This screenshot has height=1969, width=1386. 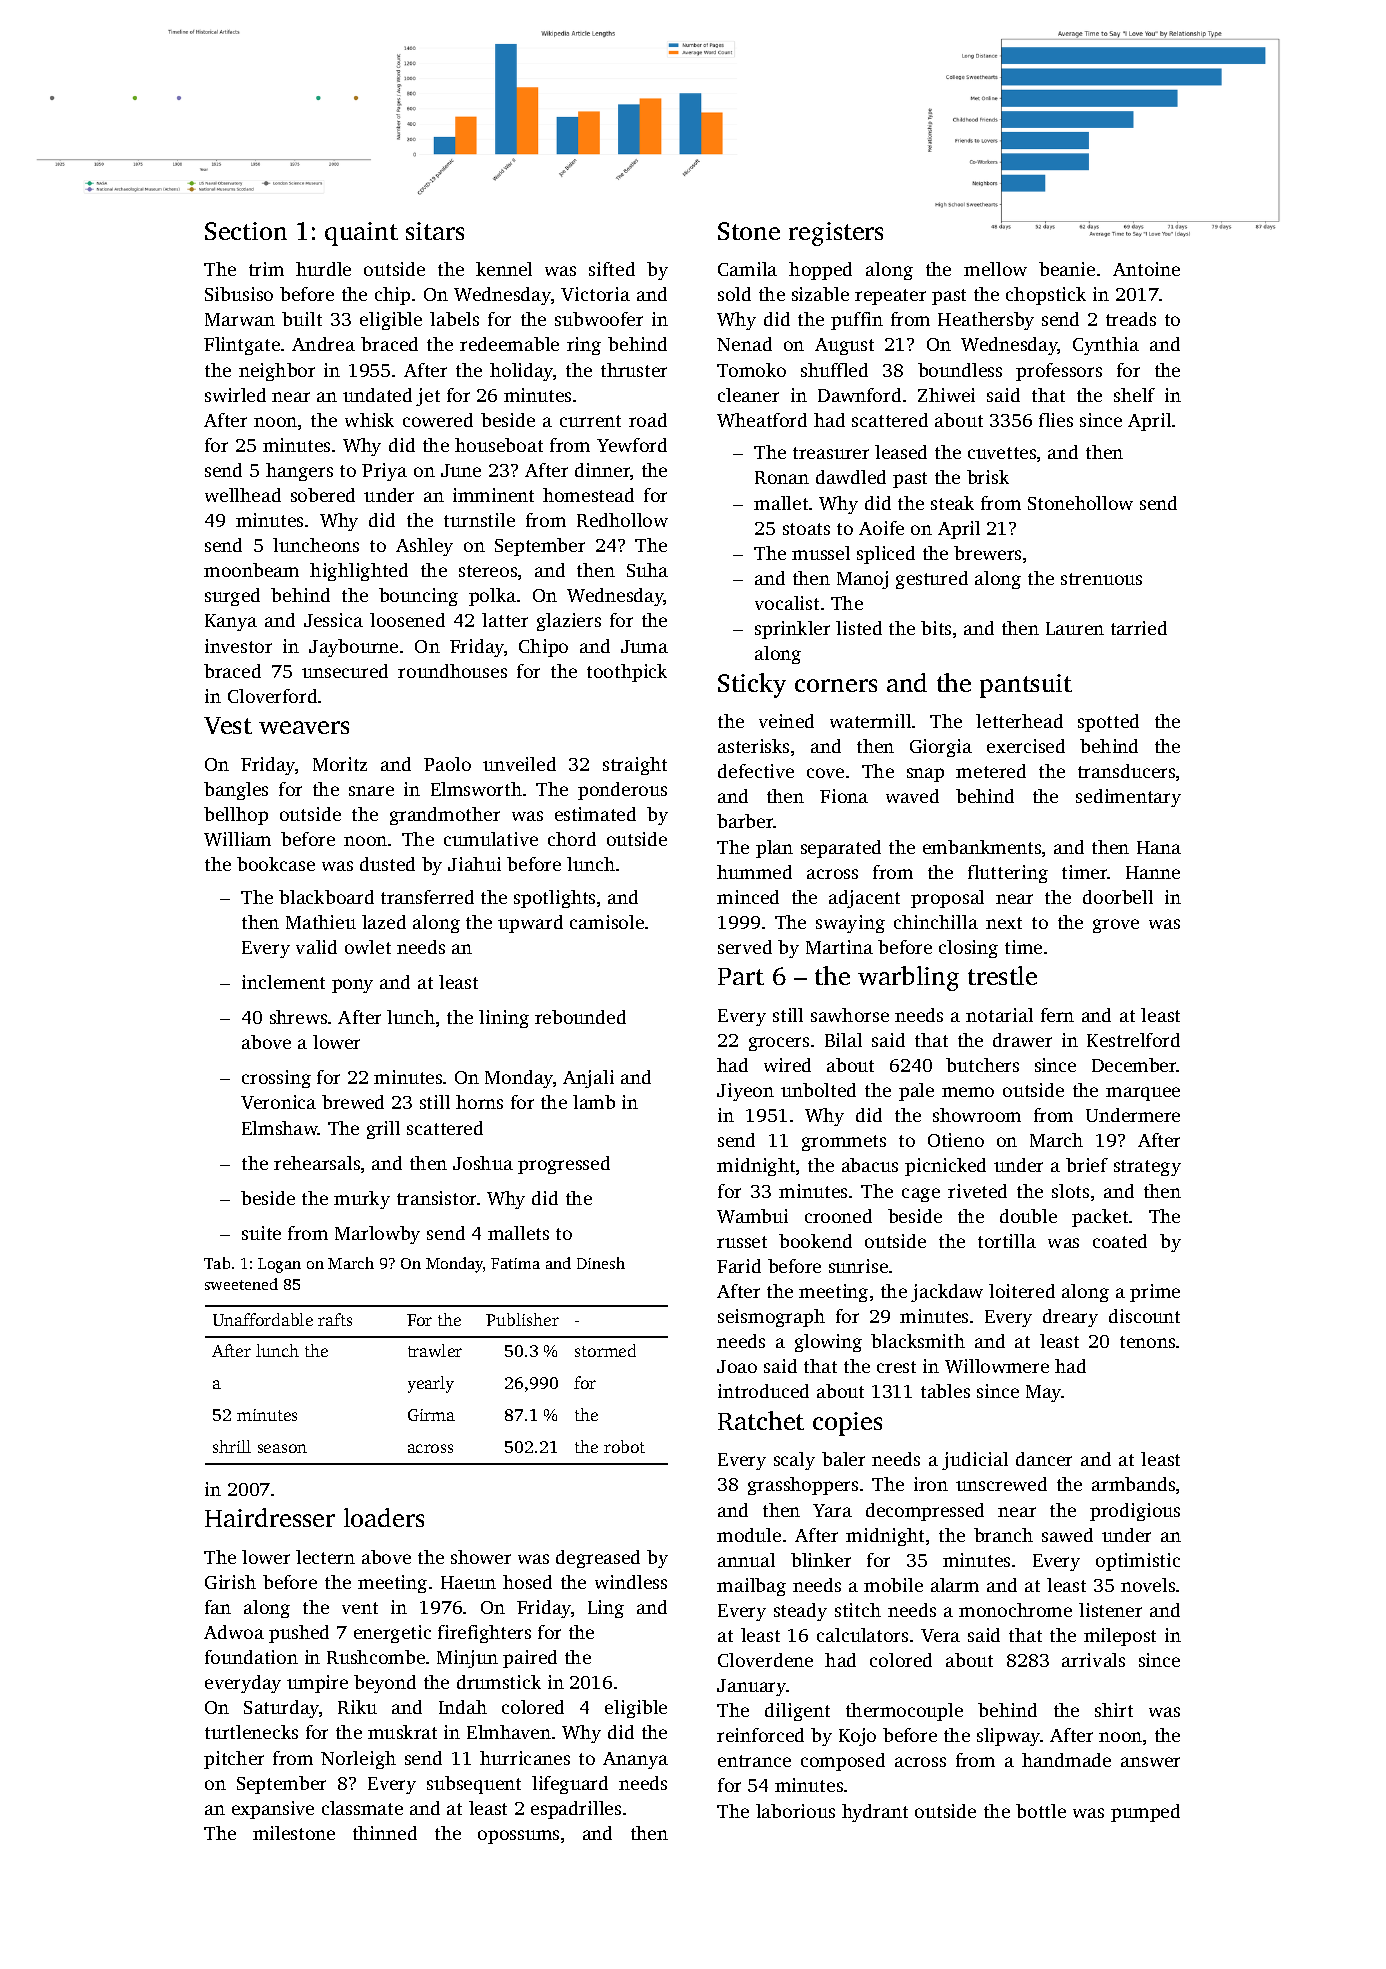 I want to click on cowered, so click(x=438, y=420).
